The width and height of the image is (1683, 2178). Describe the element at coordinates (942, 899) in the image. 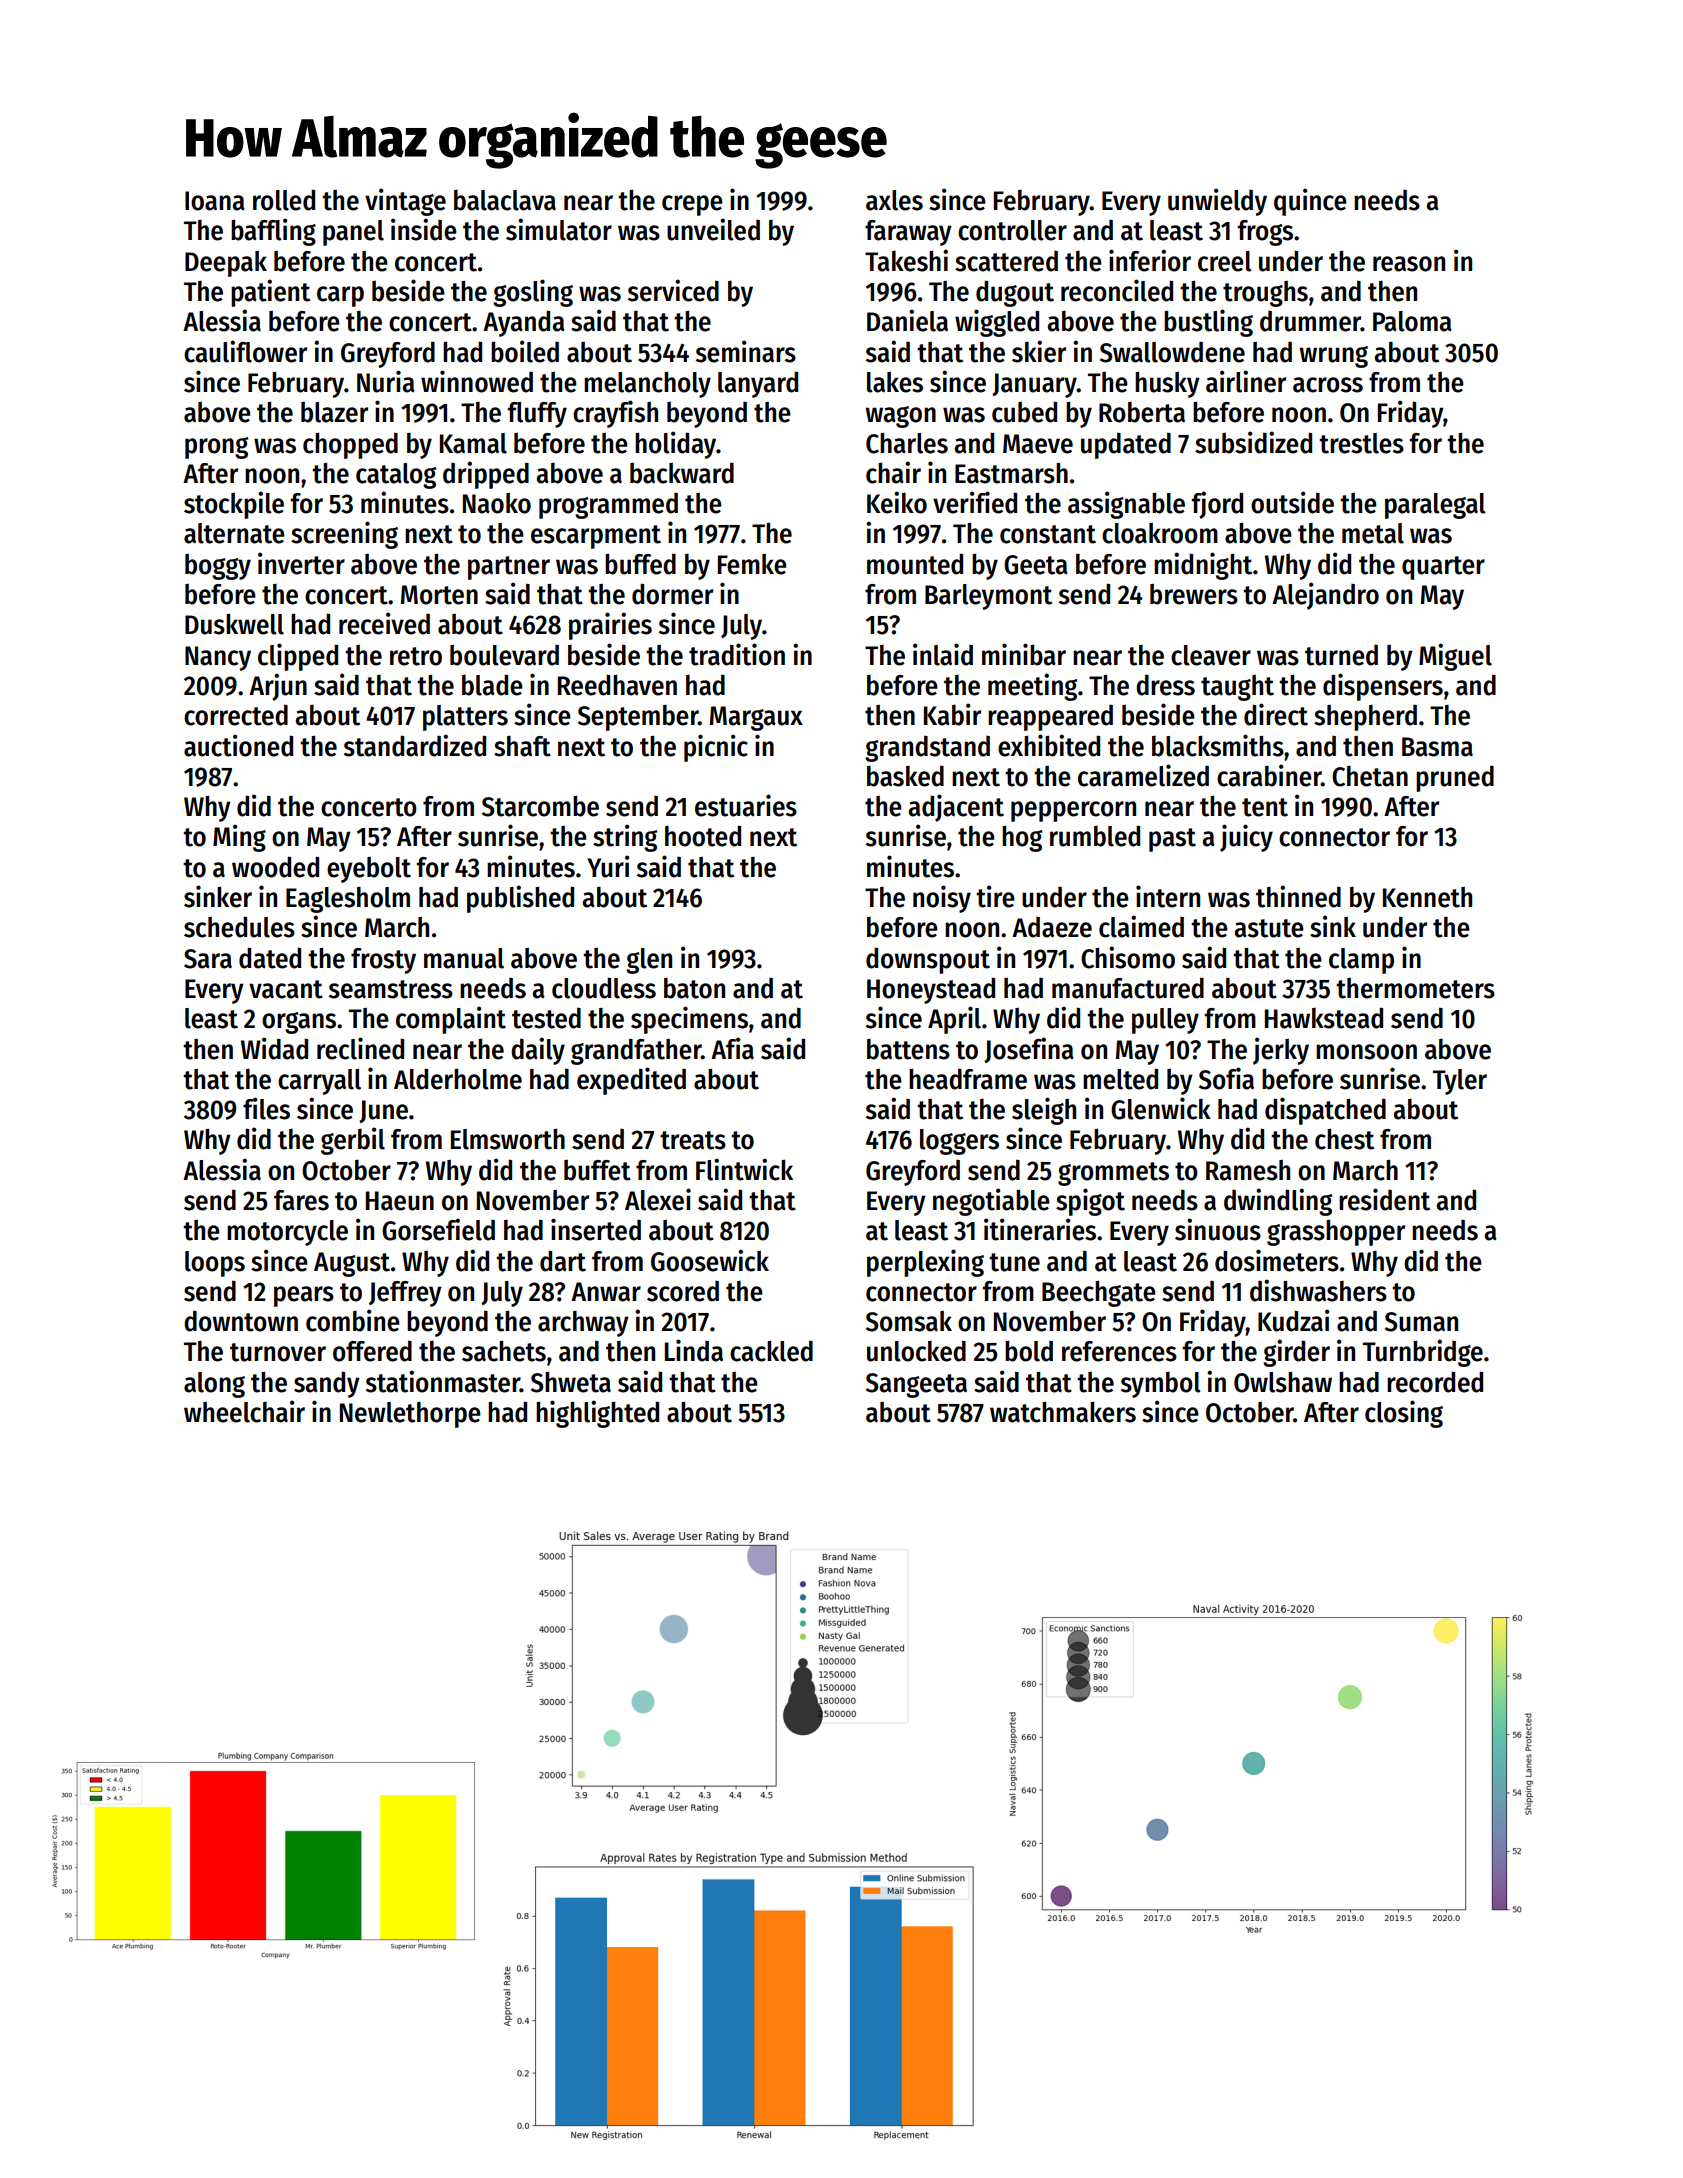

I see `noisy` at that location.
